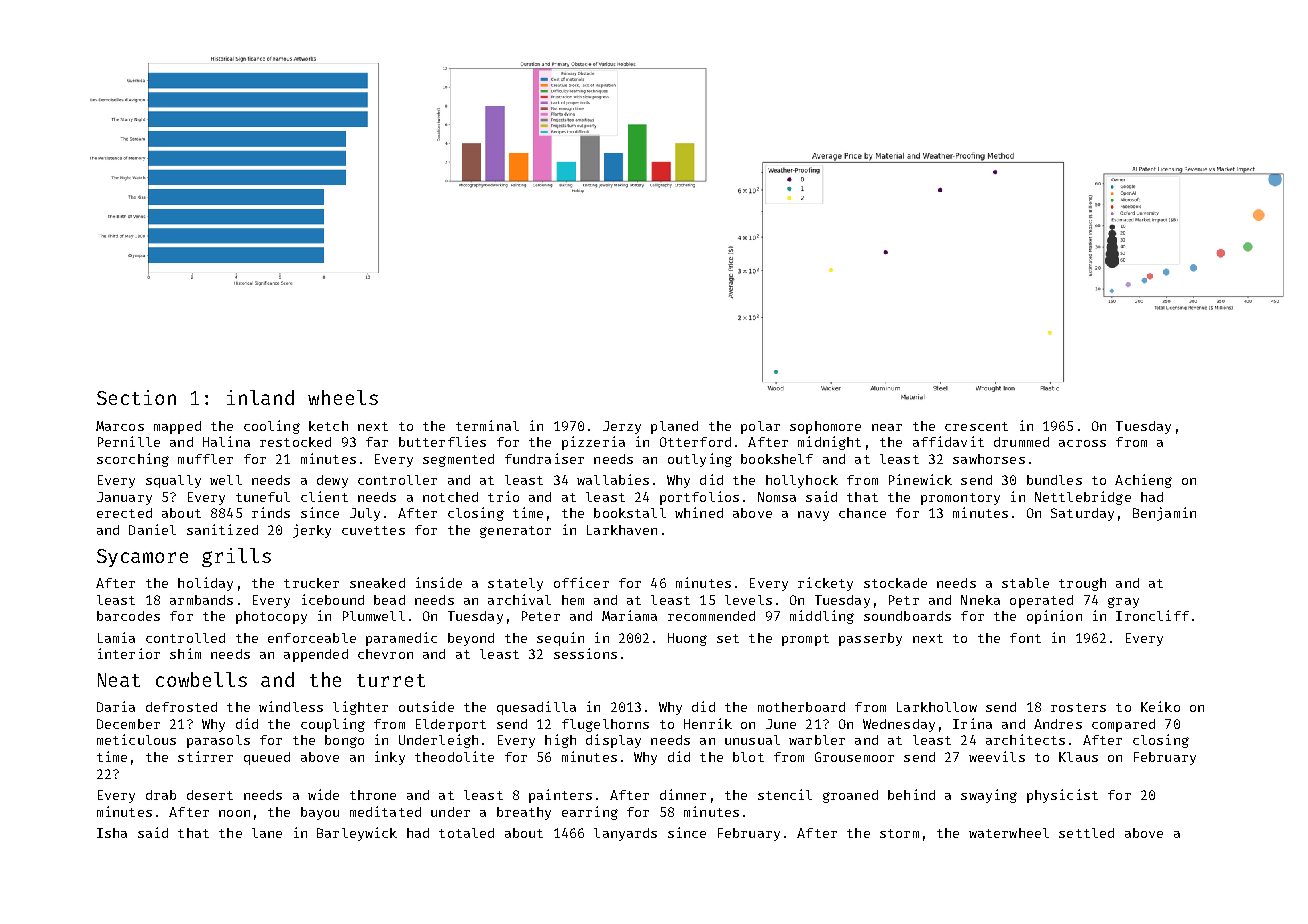 This page has height=924, width=1308. Describe the element at coordinates (1160, 706) in the page. I see `Keiko` at that location.
